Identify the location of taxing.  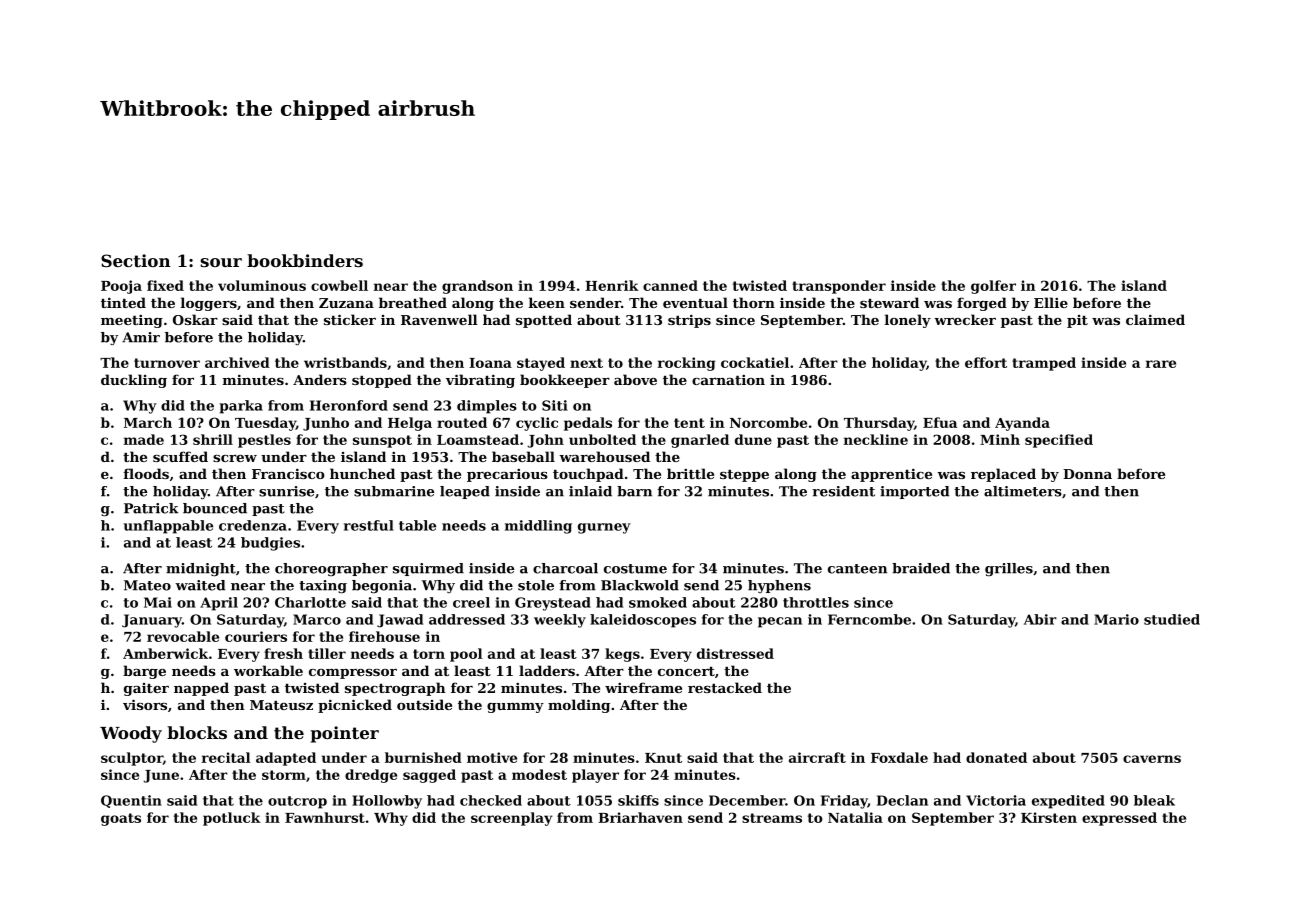
(323, 587).
